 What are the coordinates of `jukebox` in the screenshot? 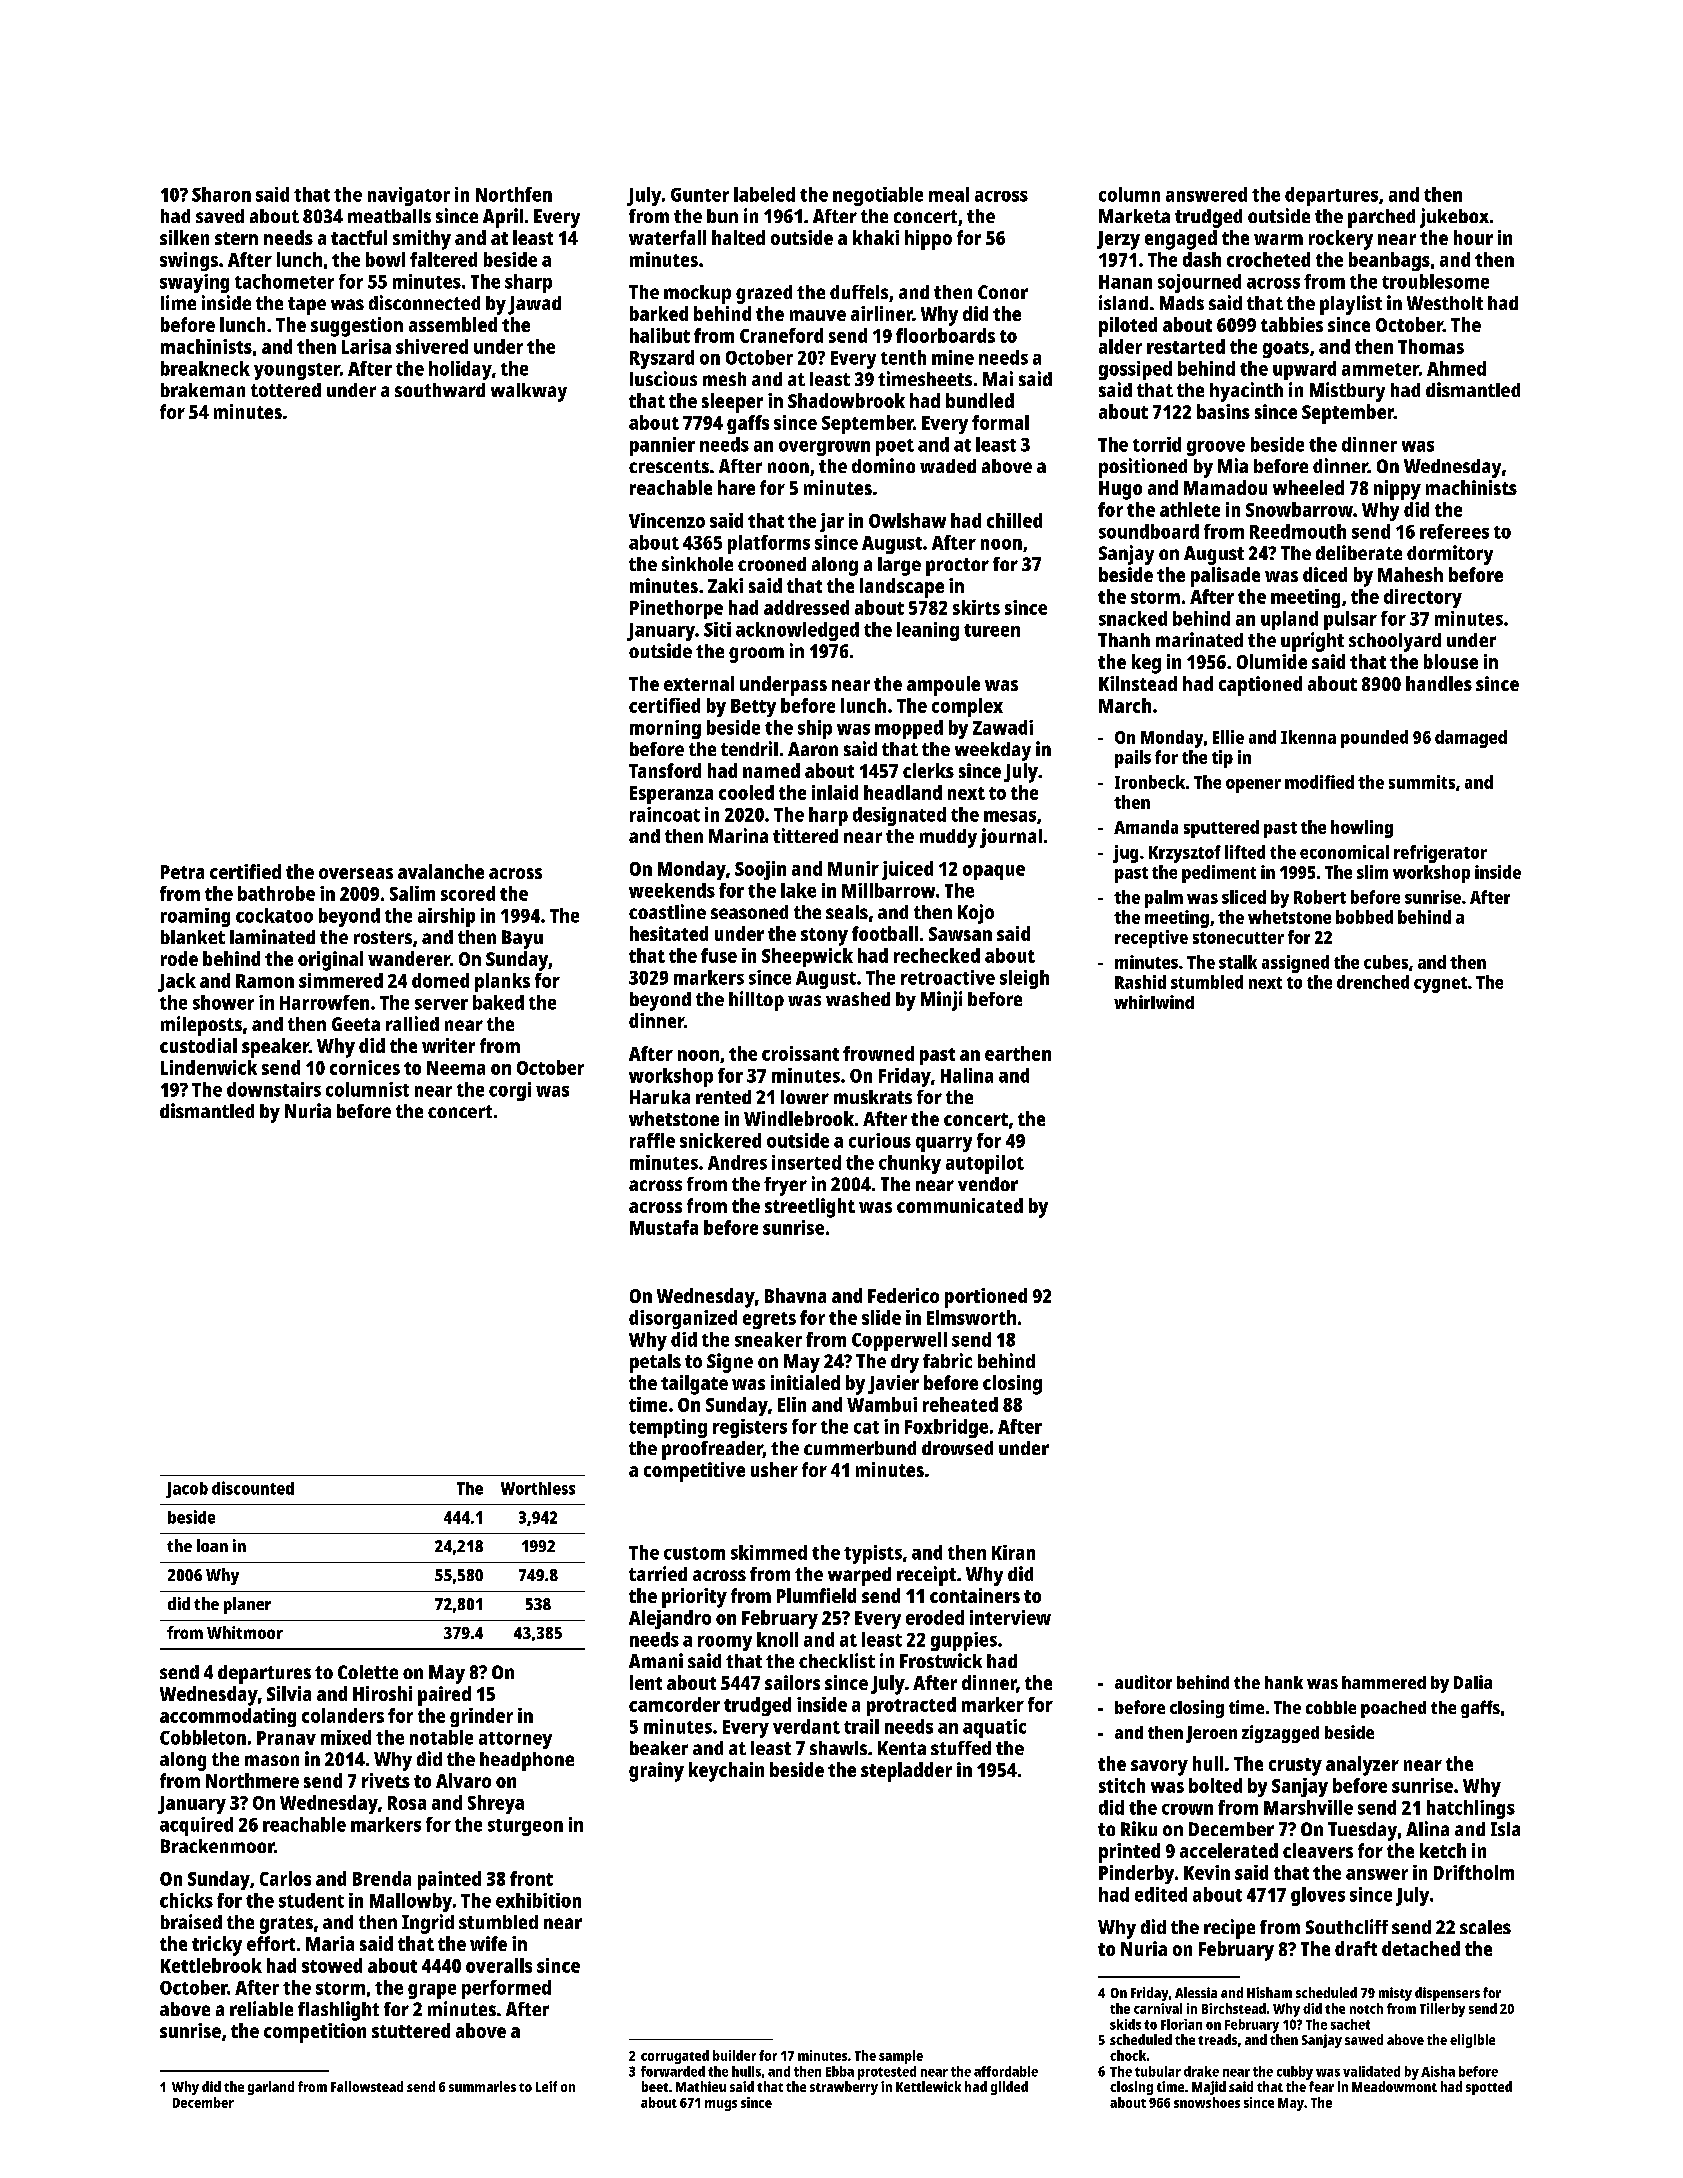 It's located at (1454, 218).
